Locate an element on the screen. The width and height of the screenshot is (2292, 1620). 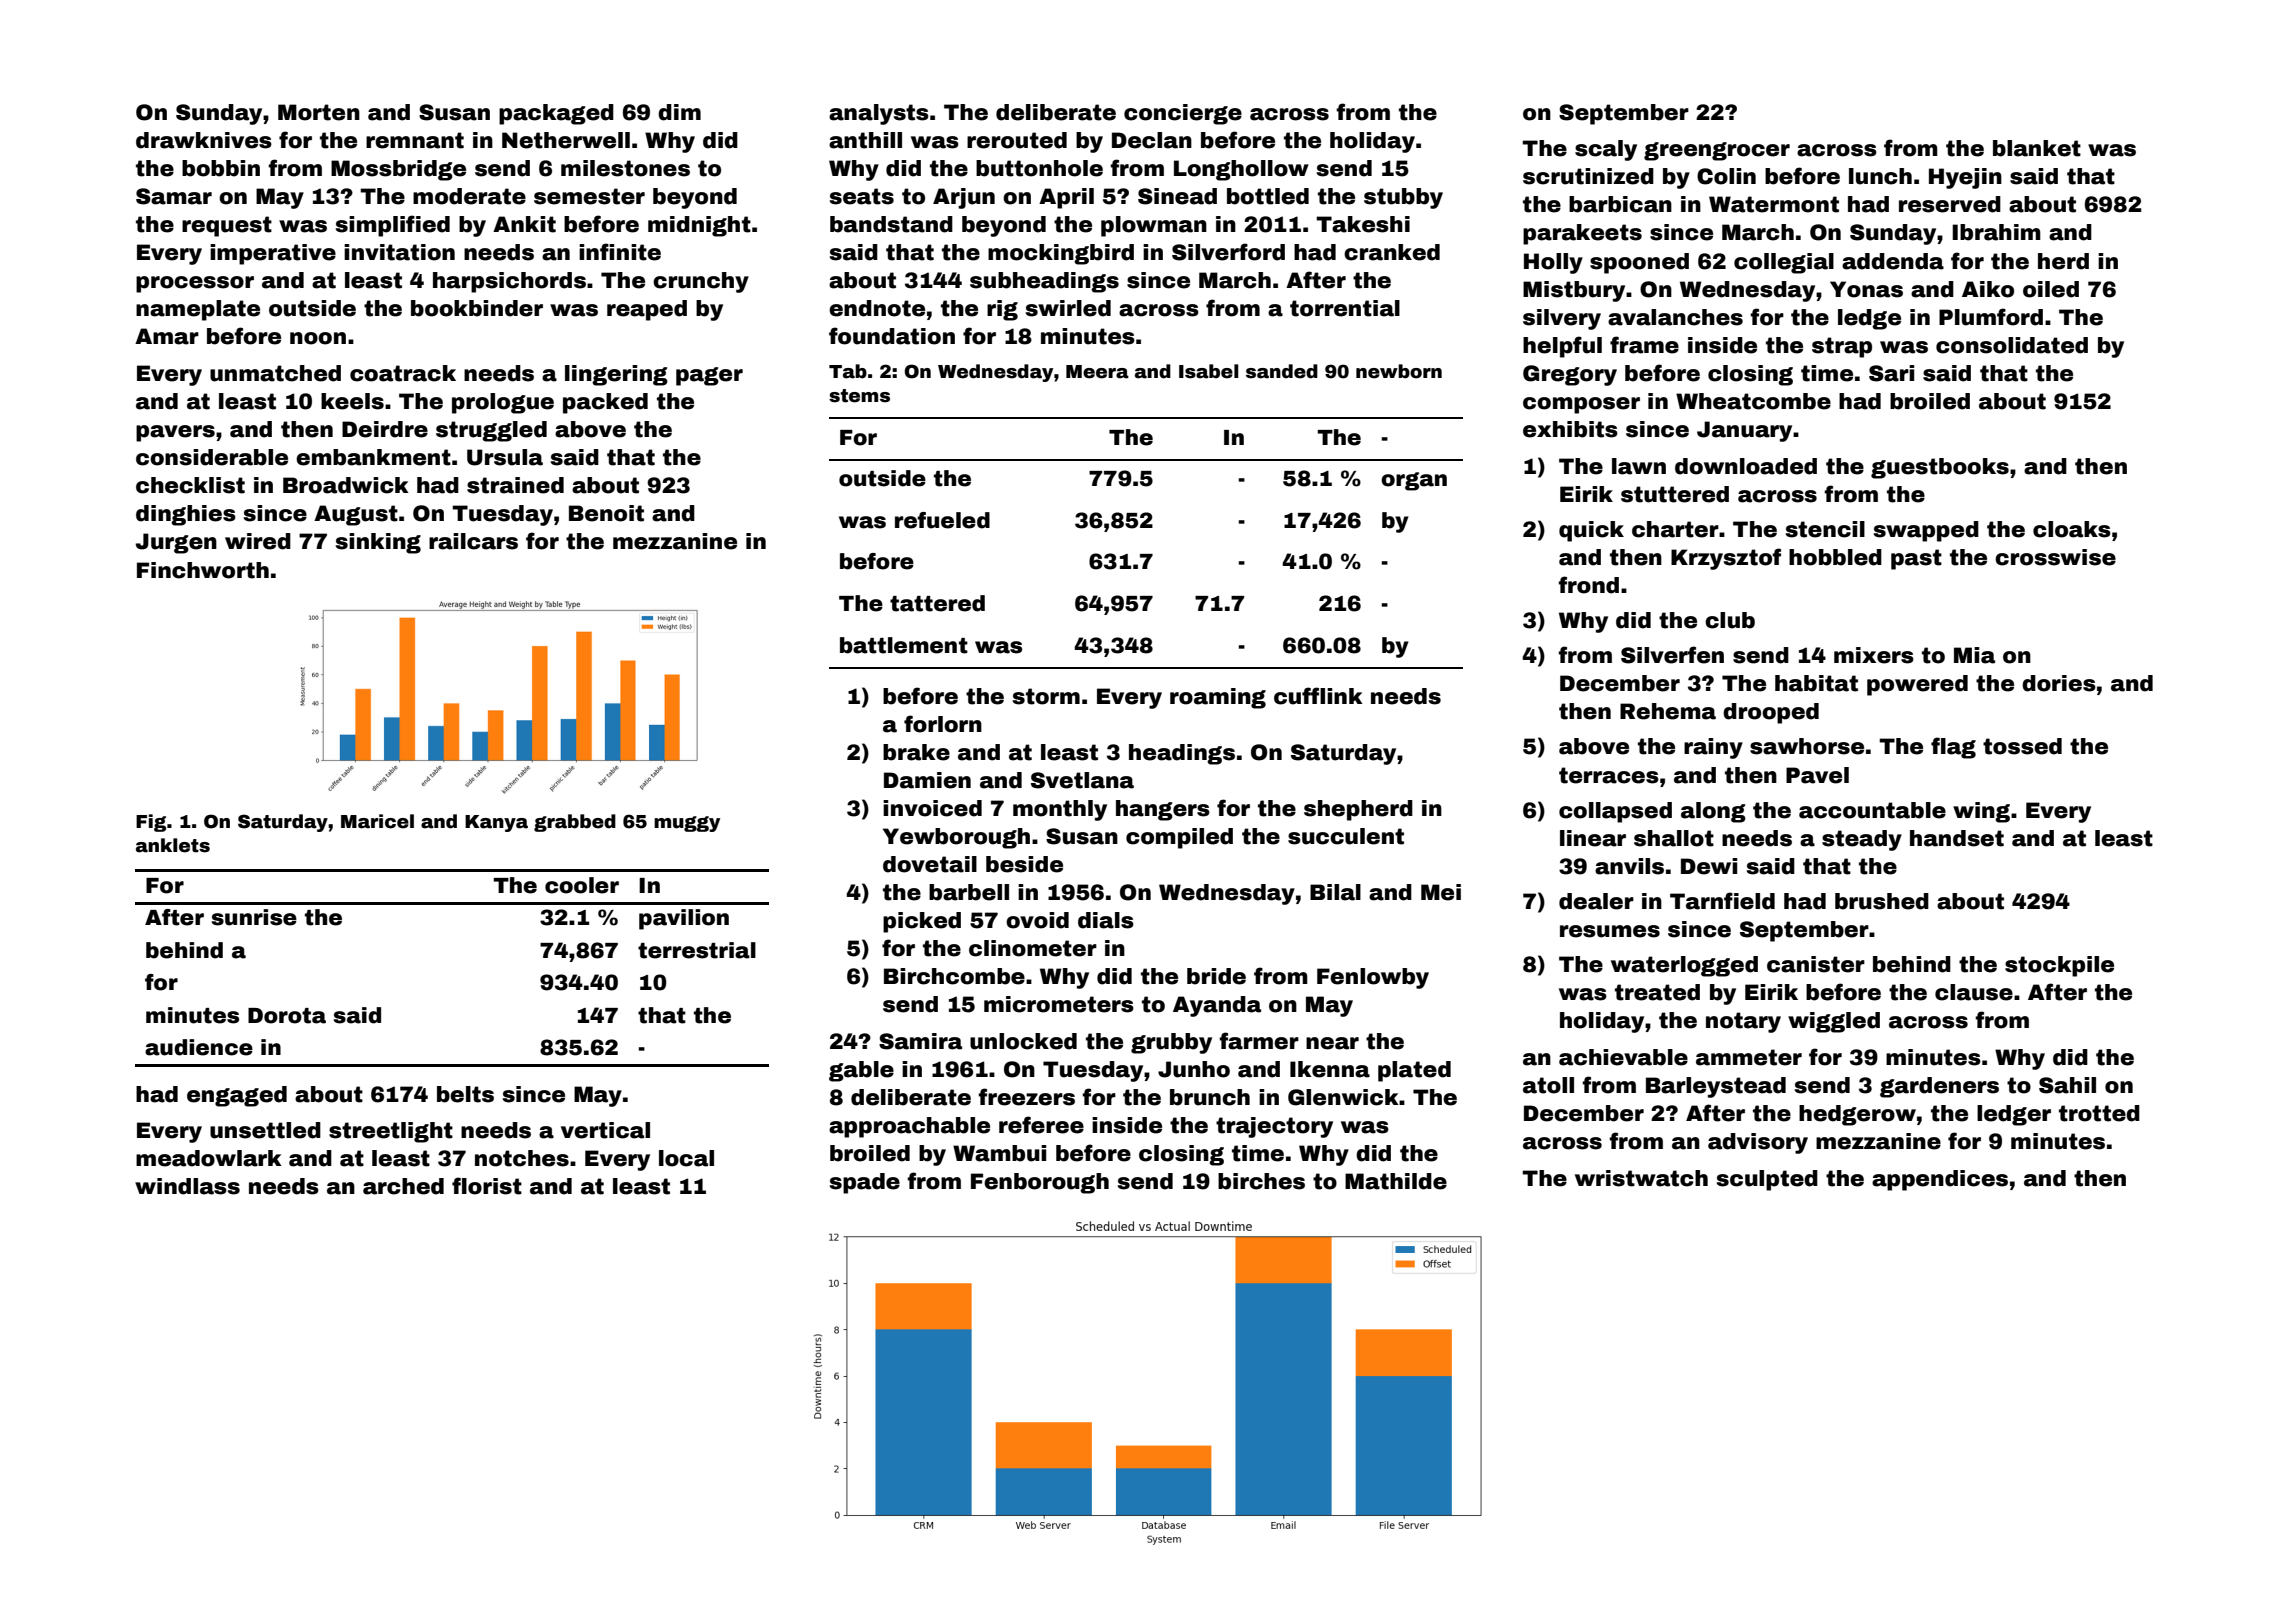
resumes is located at coordinates (1610, 931).
